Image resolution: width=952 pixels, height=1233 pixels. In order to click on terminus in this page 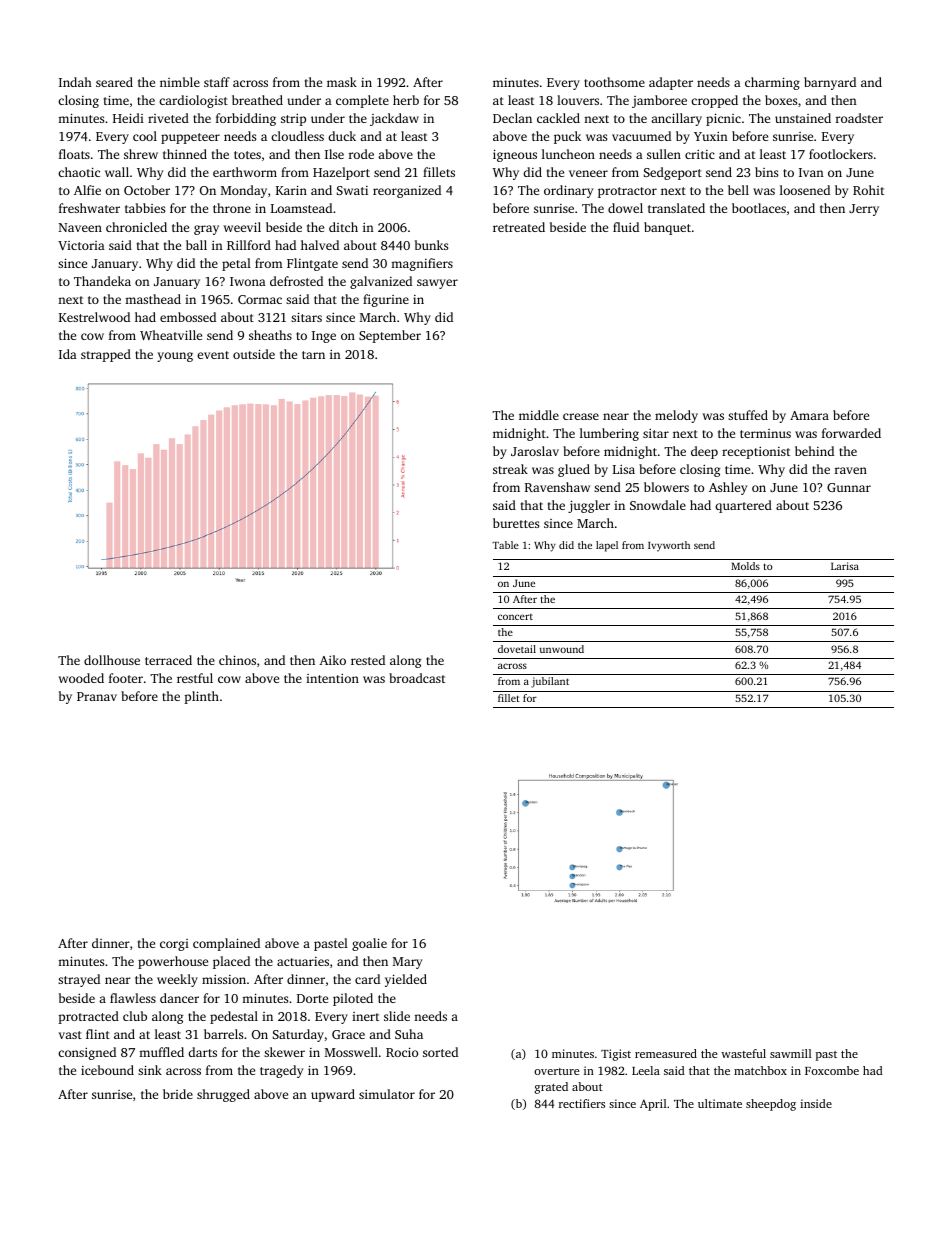, I will do `click(765, 433)`.
